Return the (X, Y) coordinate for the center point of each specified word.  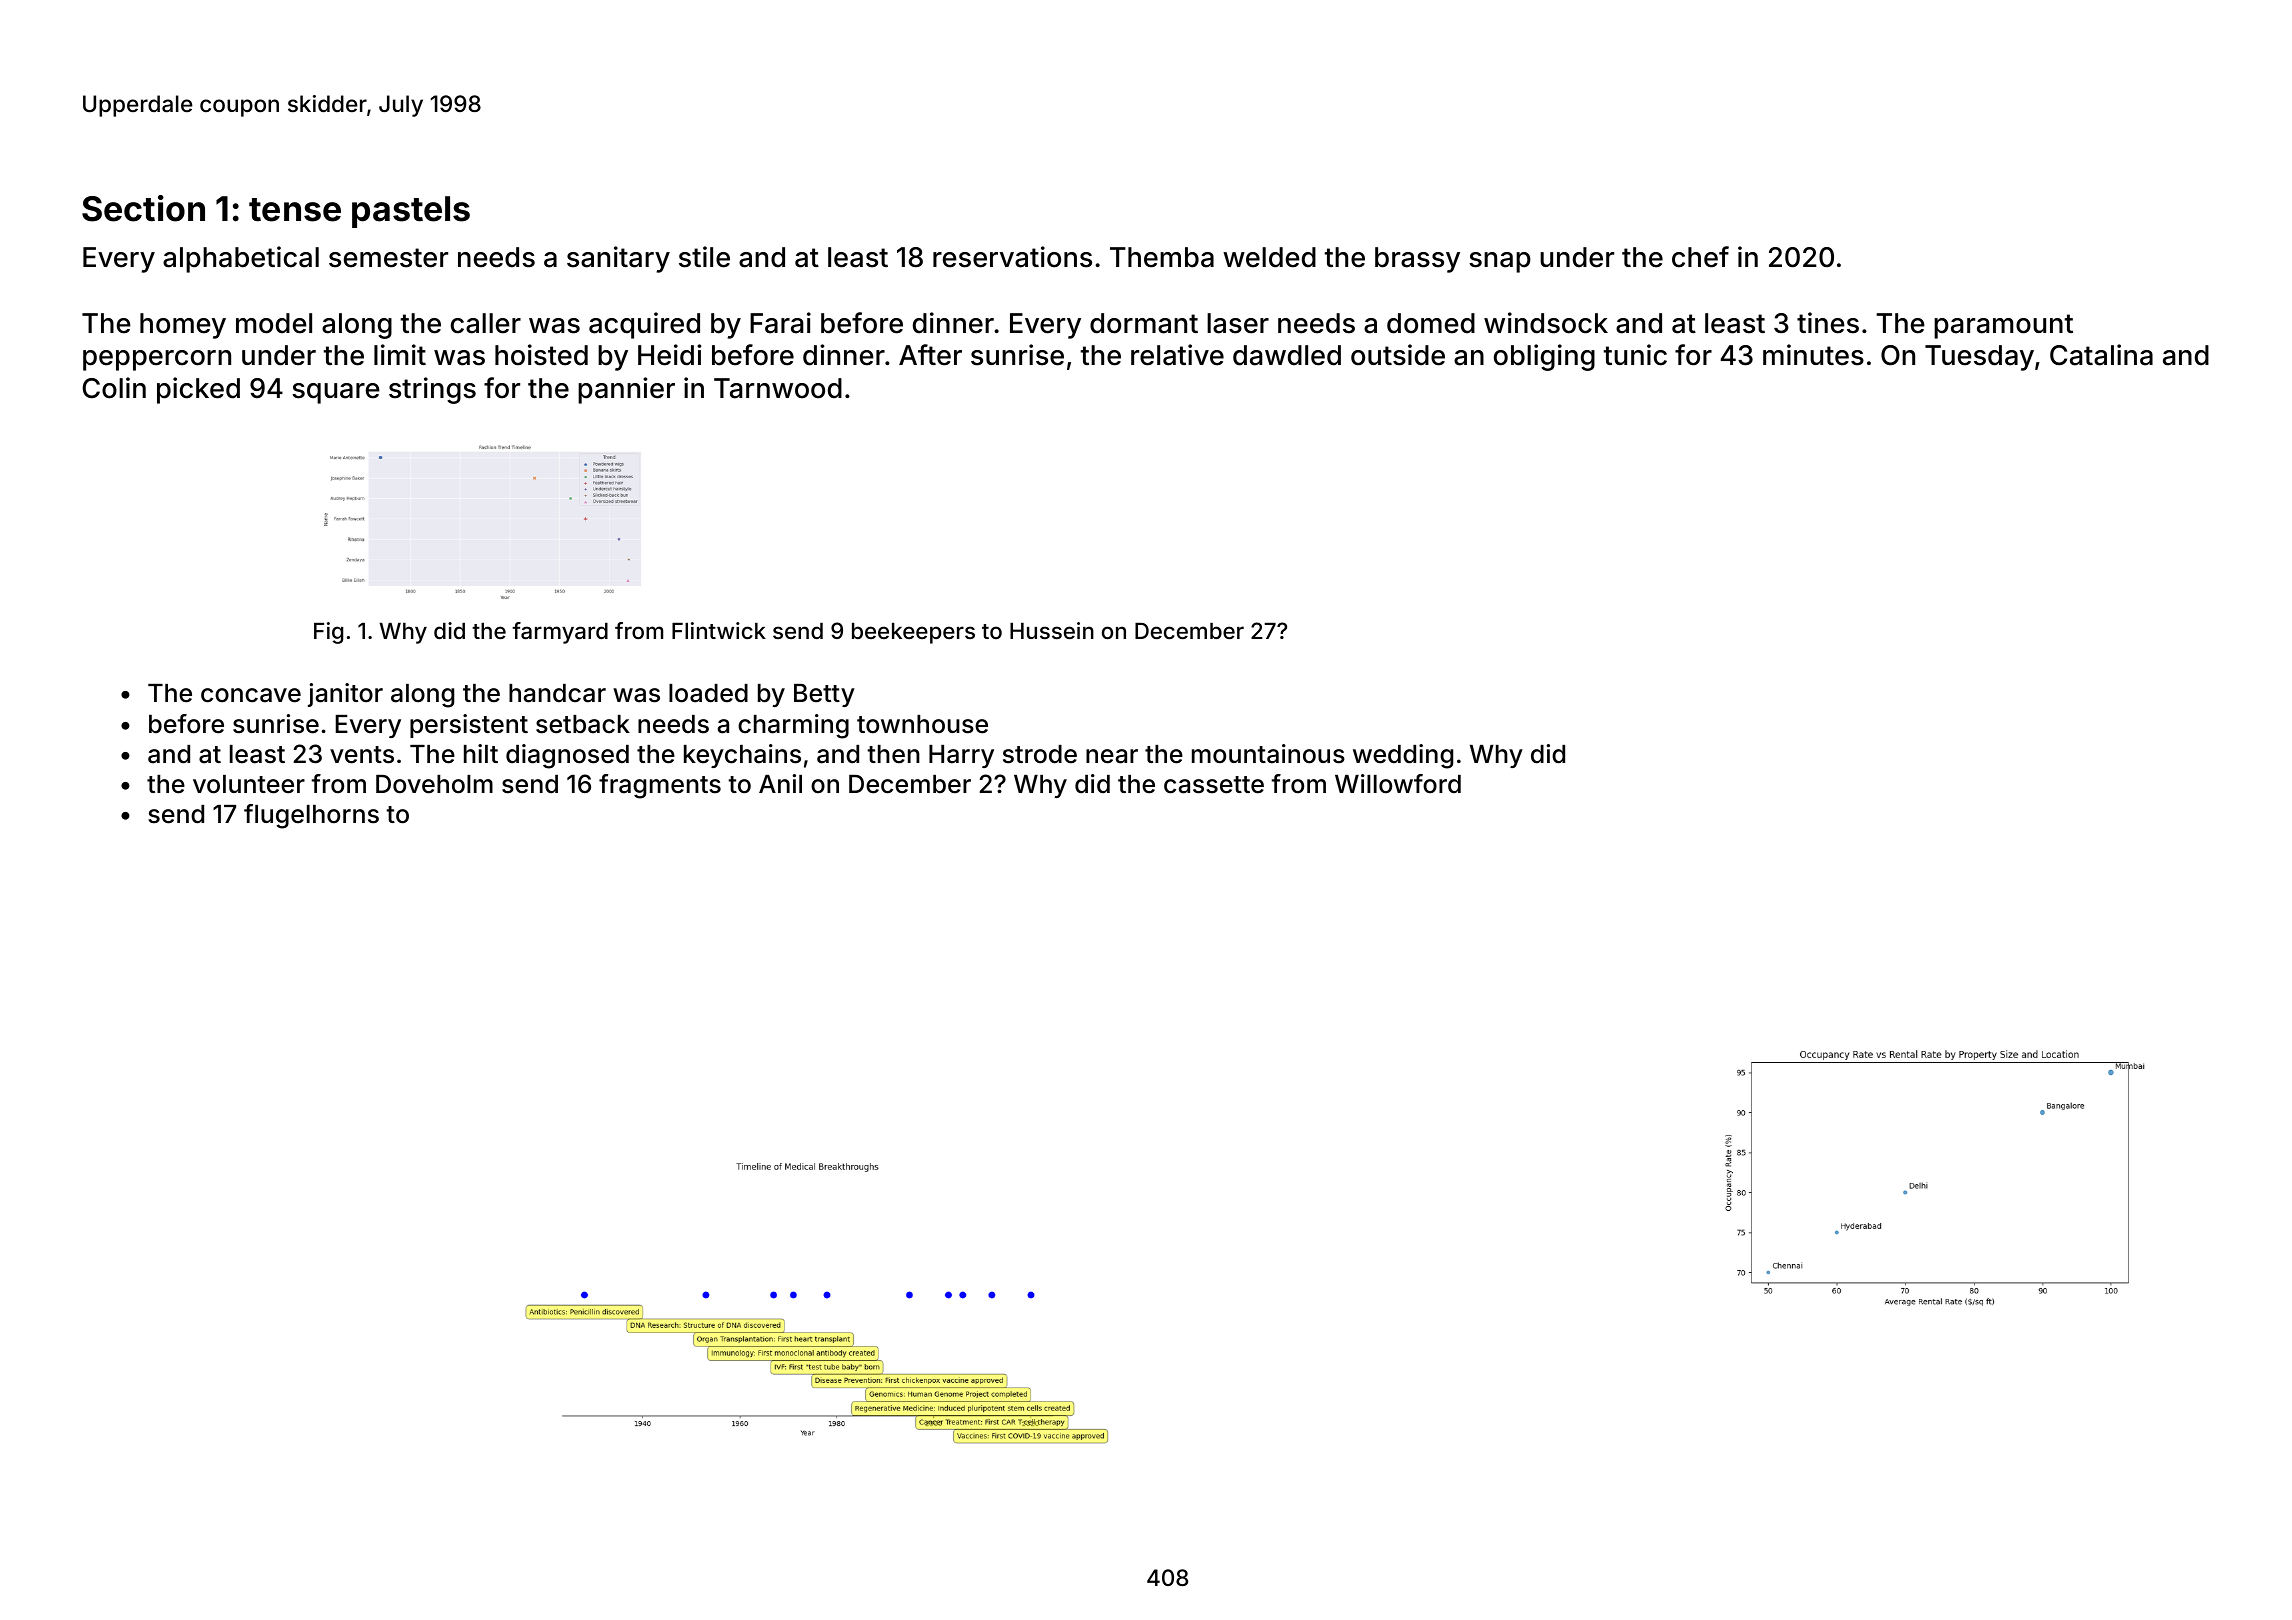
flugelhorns (311, 816)
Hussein (1052, 630)
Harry (961, 756)
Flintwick (719, 630)
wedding (1403, 756)
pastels (411, 212)
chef (1700, 257)
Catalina (2101, 355)
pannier (626, 390)
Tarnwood (778, 388)
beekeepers (913, 633)
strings (432, 390)
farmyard (560, 633)
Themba (1162, 257)
